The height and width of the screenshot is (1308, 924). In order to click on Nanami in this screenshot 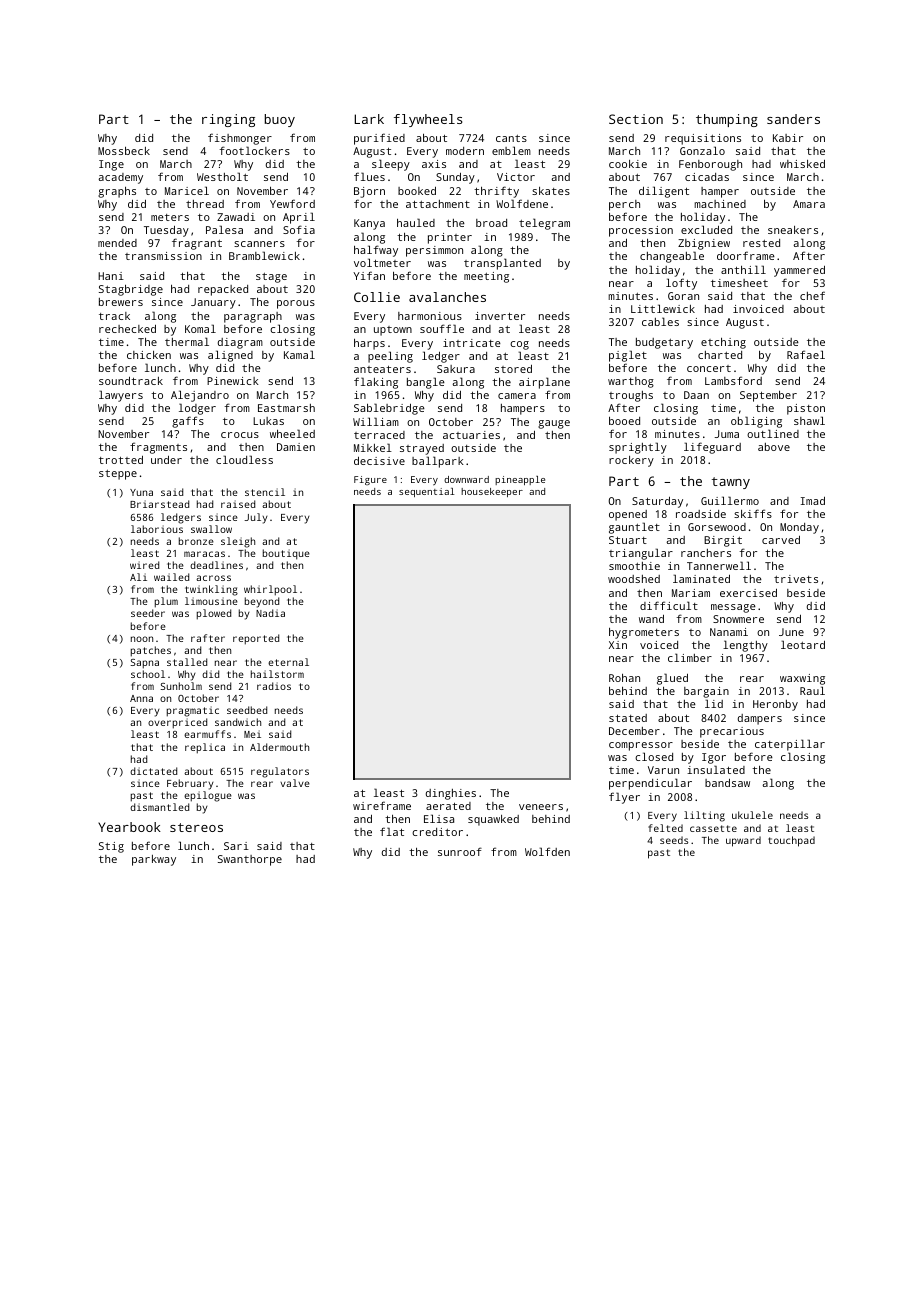, I will do `click(729, 632)`.
